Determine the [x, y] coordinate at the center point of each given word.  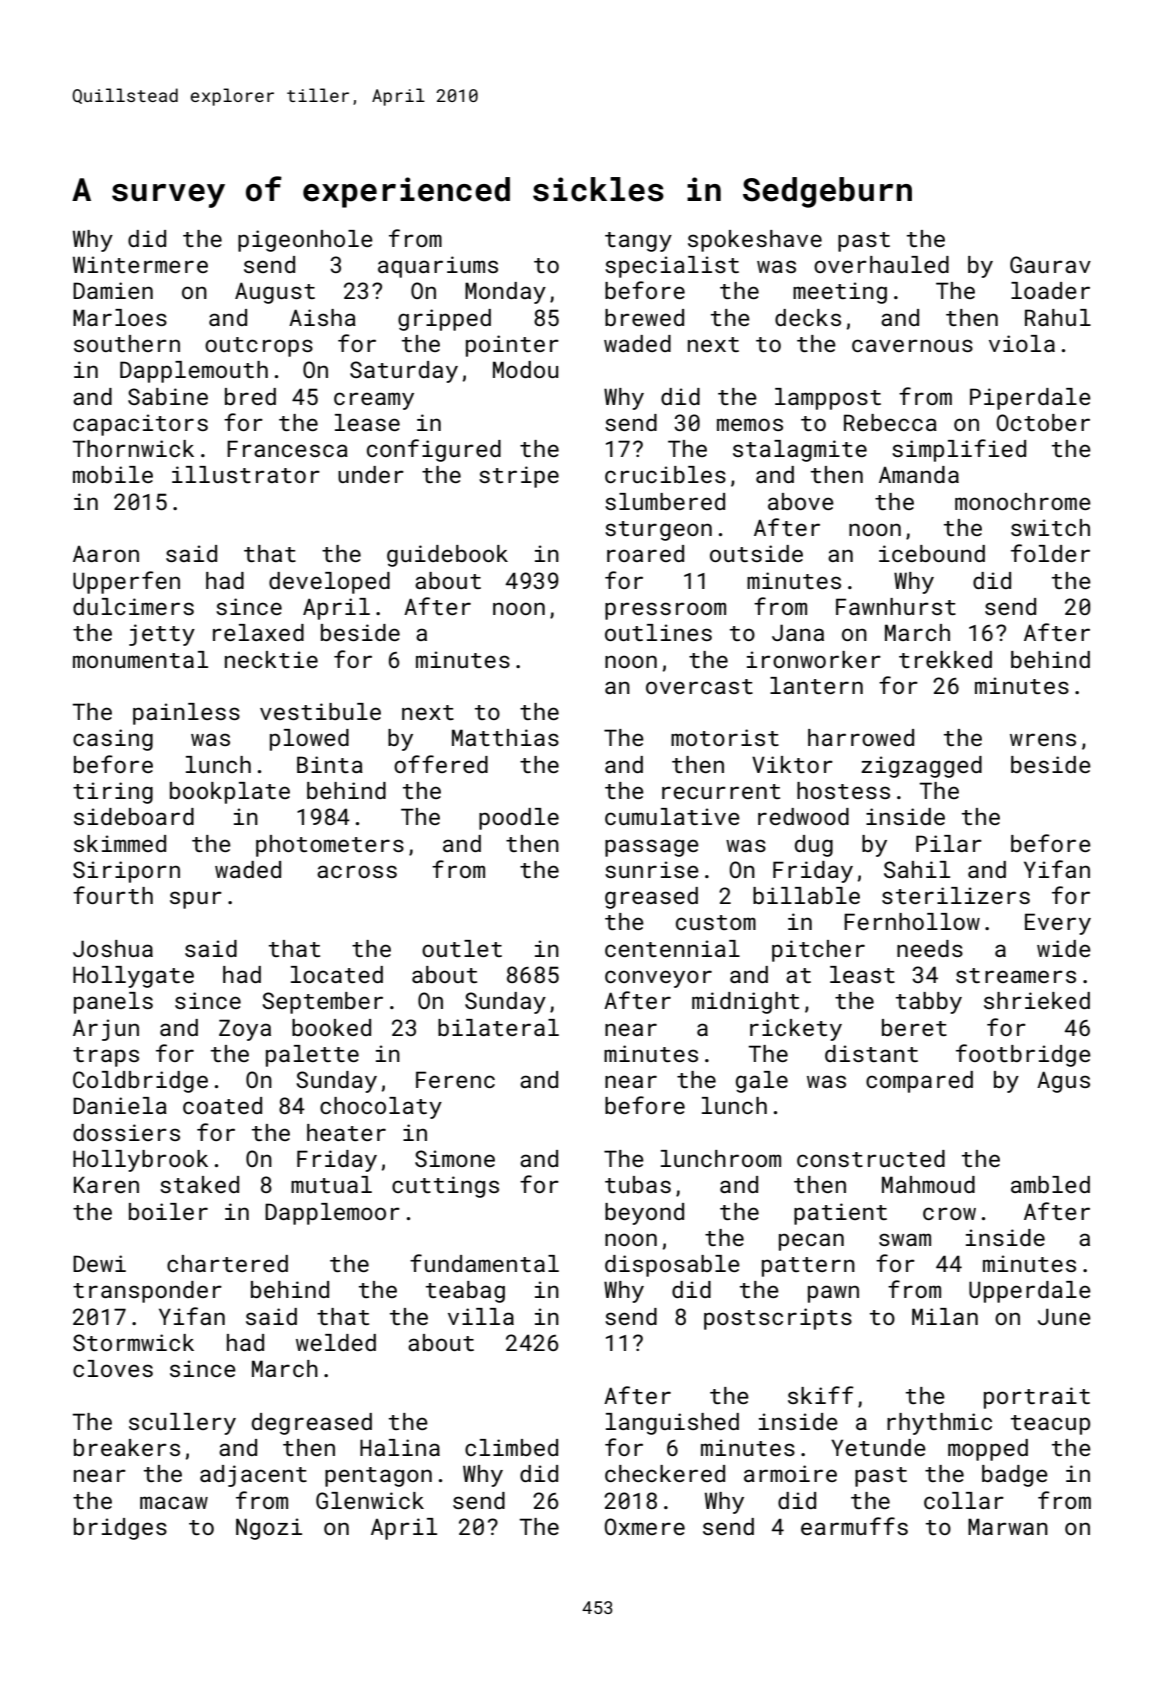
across [357, 871]
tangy [638, 242]
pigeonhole [305, 241]
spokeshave [755, 241]
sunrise [652, 869]
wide [1064, 948]
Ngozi [269, 1529]
